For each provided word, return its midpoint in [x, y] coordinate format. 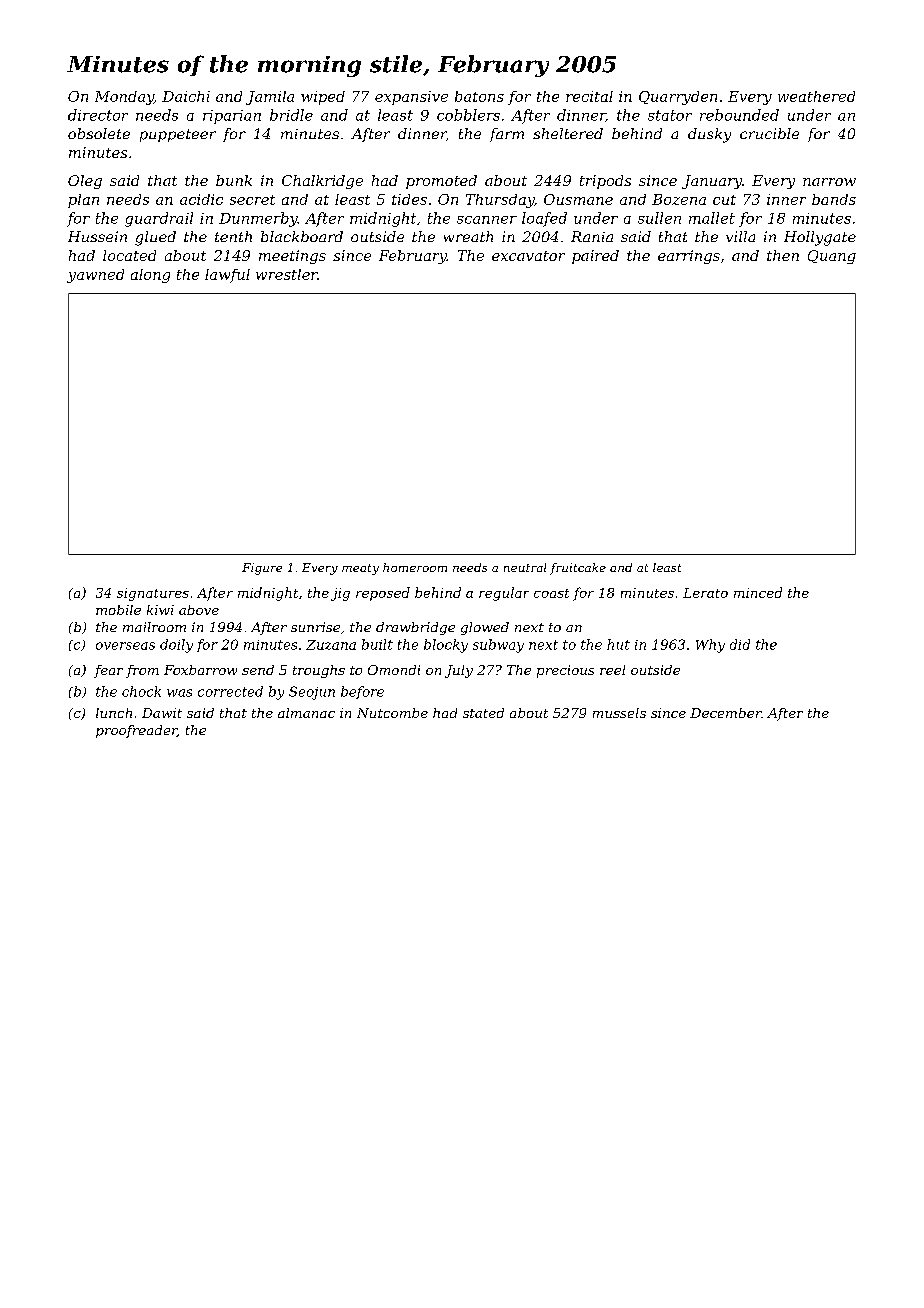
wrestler [287, 274]
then [783, 255]
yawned [95, 276]
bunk [234, 180]
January [712, 182]
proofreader [136, 731]
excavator [528, 256]
